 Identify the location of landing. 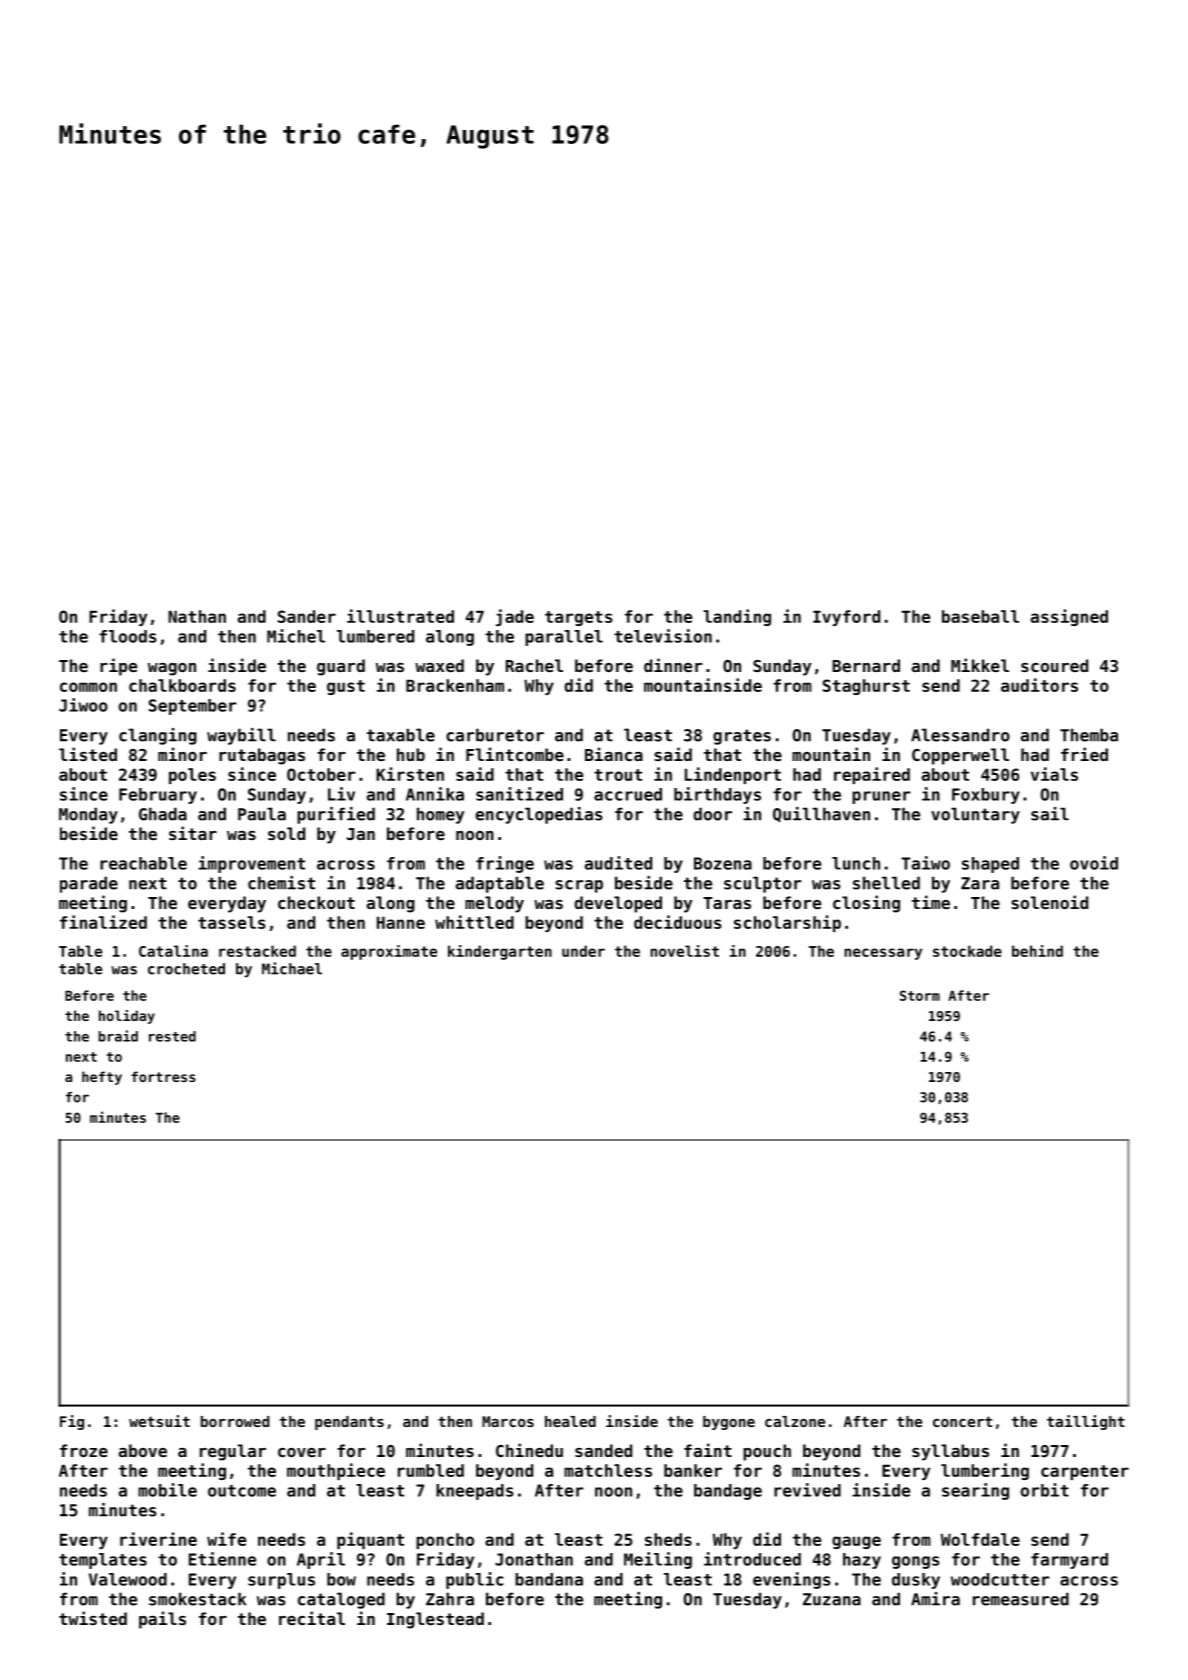
(737, 617).
